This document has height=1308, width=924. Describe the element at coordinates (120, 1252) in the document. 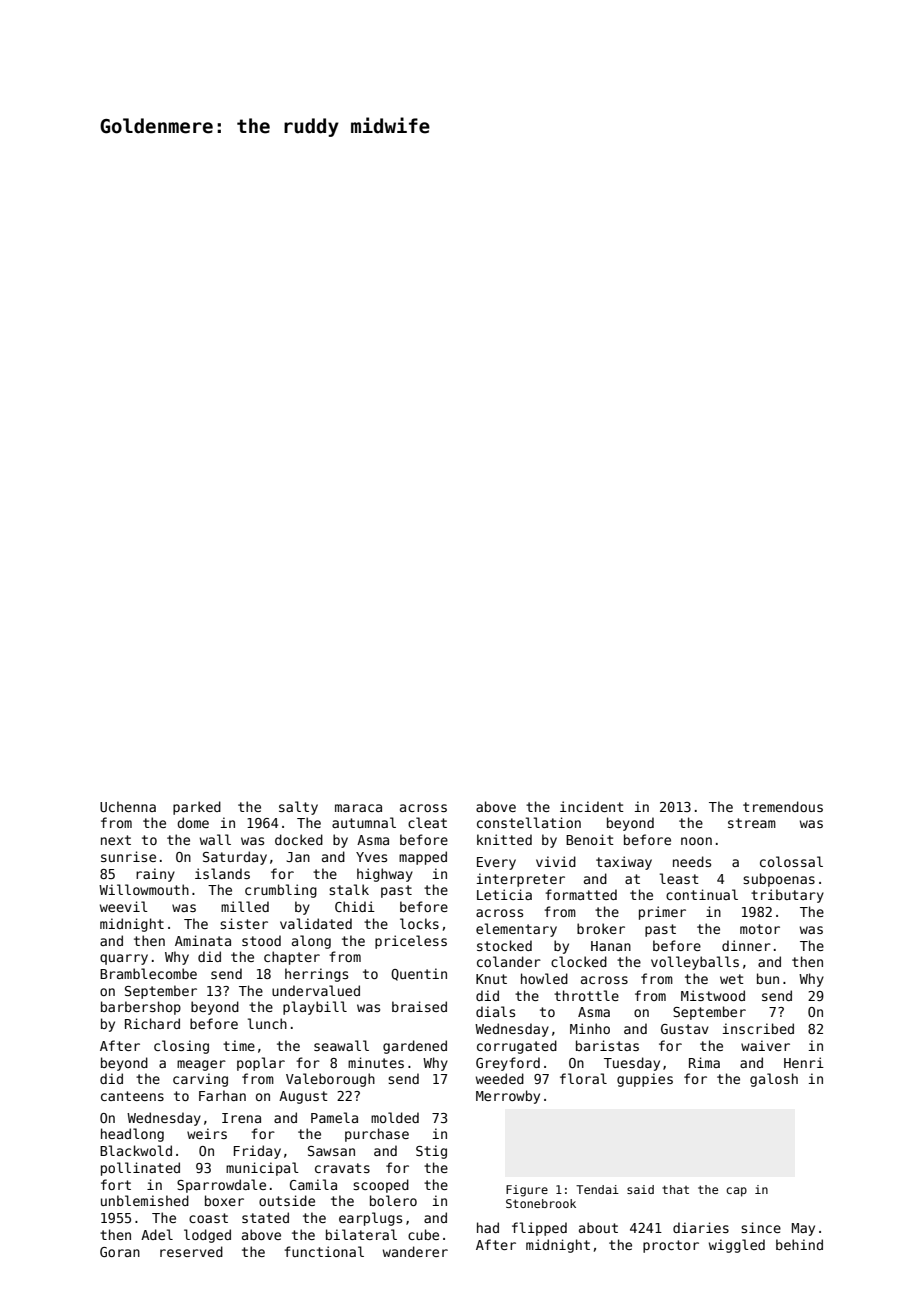

I see `Goran` at that location.
